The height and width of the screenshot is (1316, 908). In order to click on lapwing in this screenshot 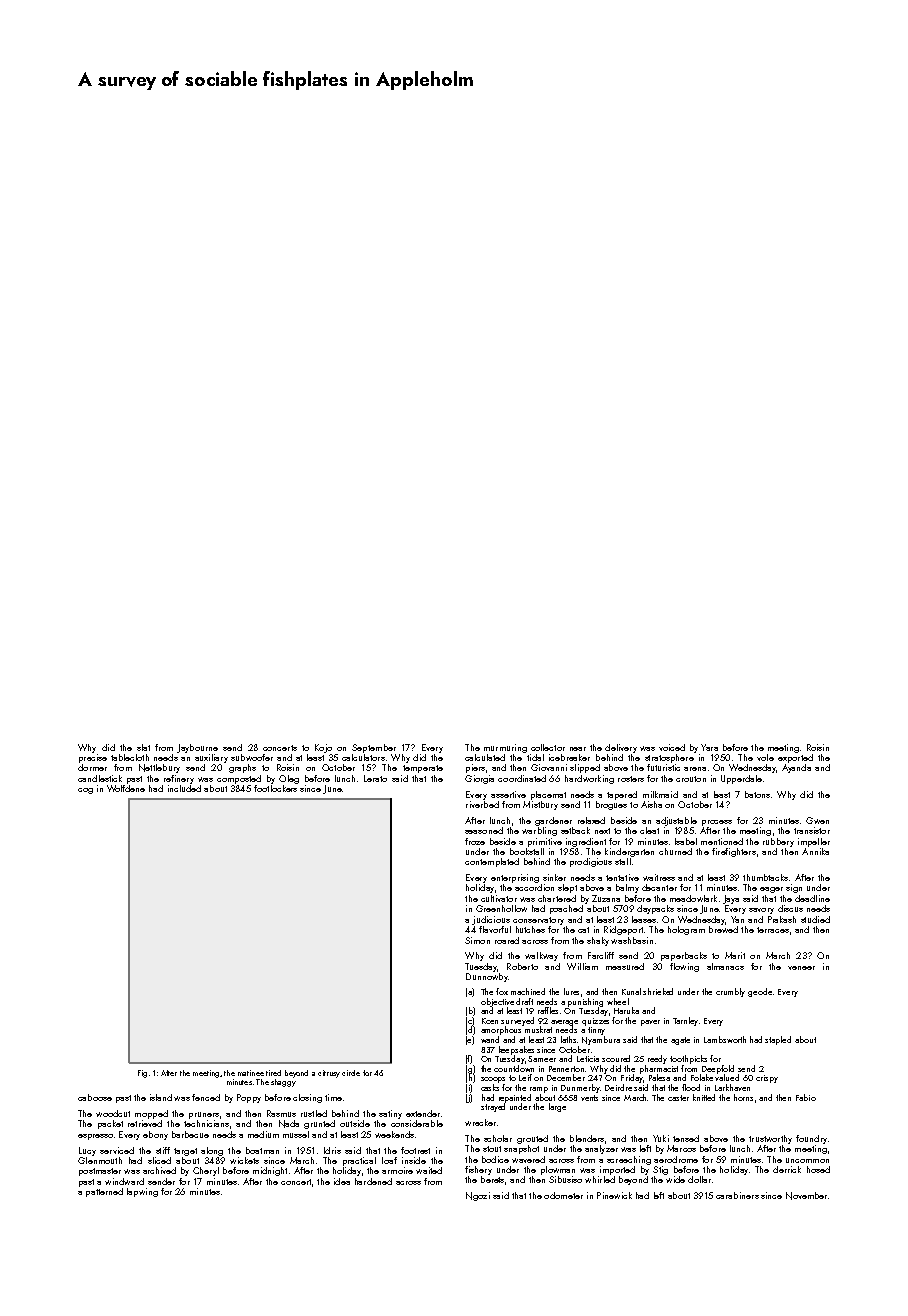, I will do `click(142, 1192)`.
